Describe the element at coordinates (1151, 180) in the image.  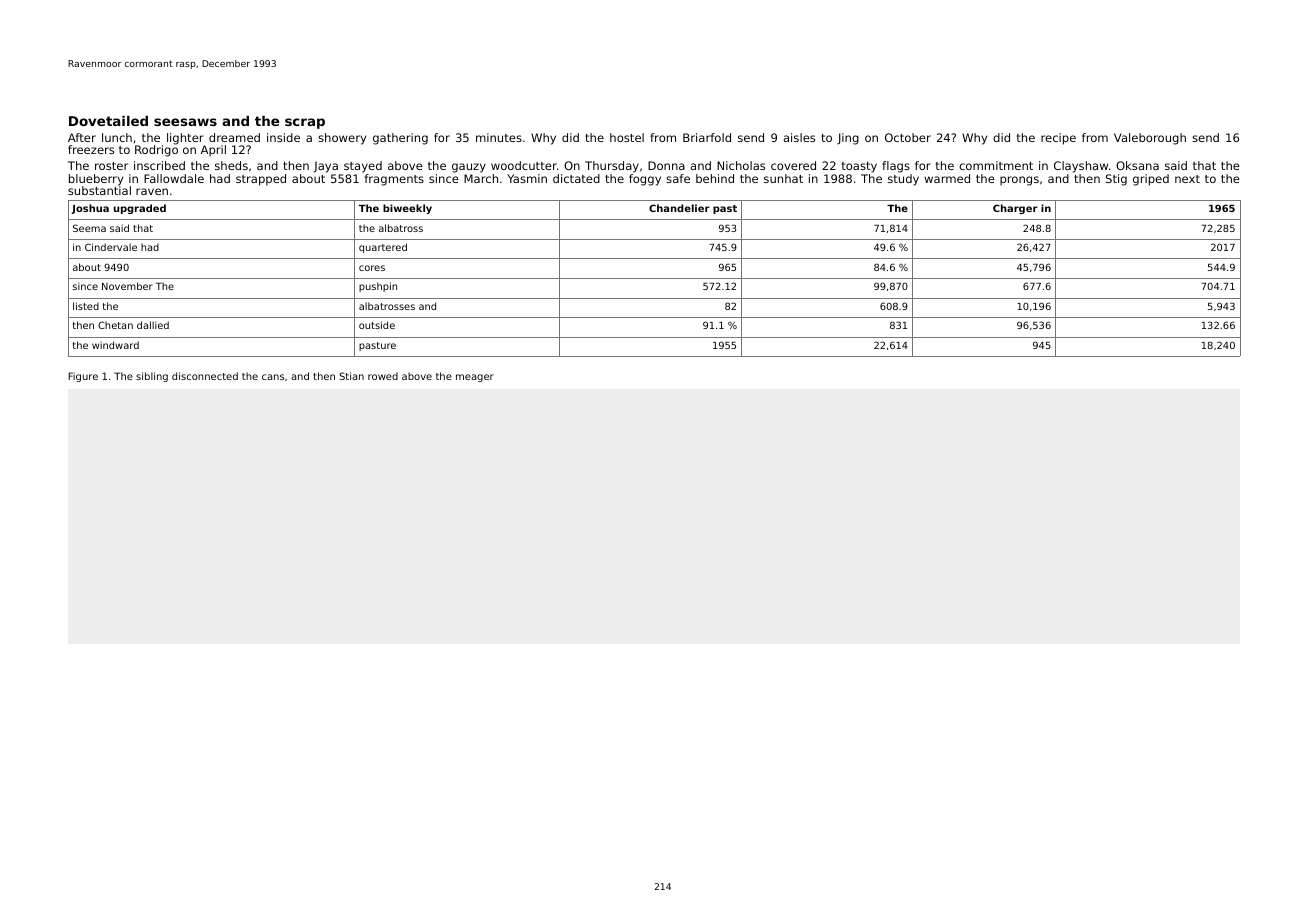
I see `griped` at that location.
